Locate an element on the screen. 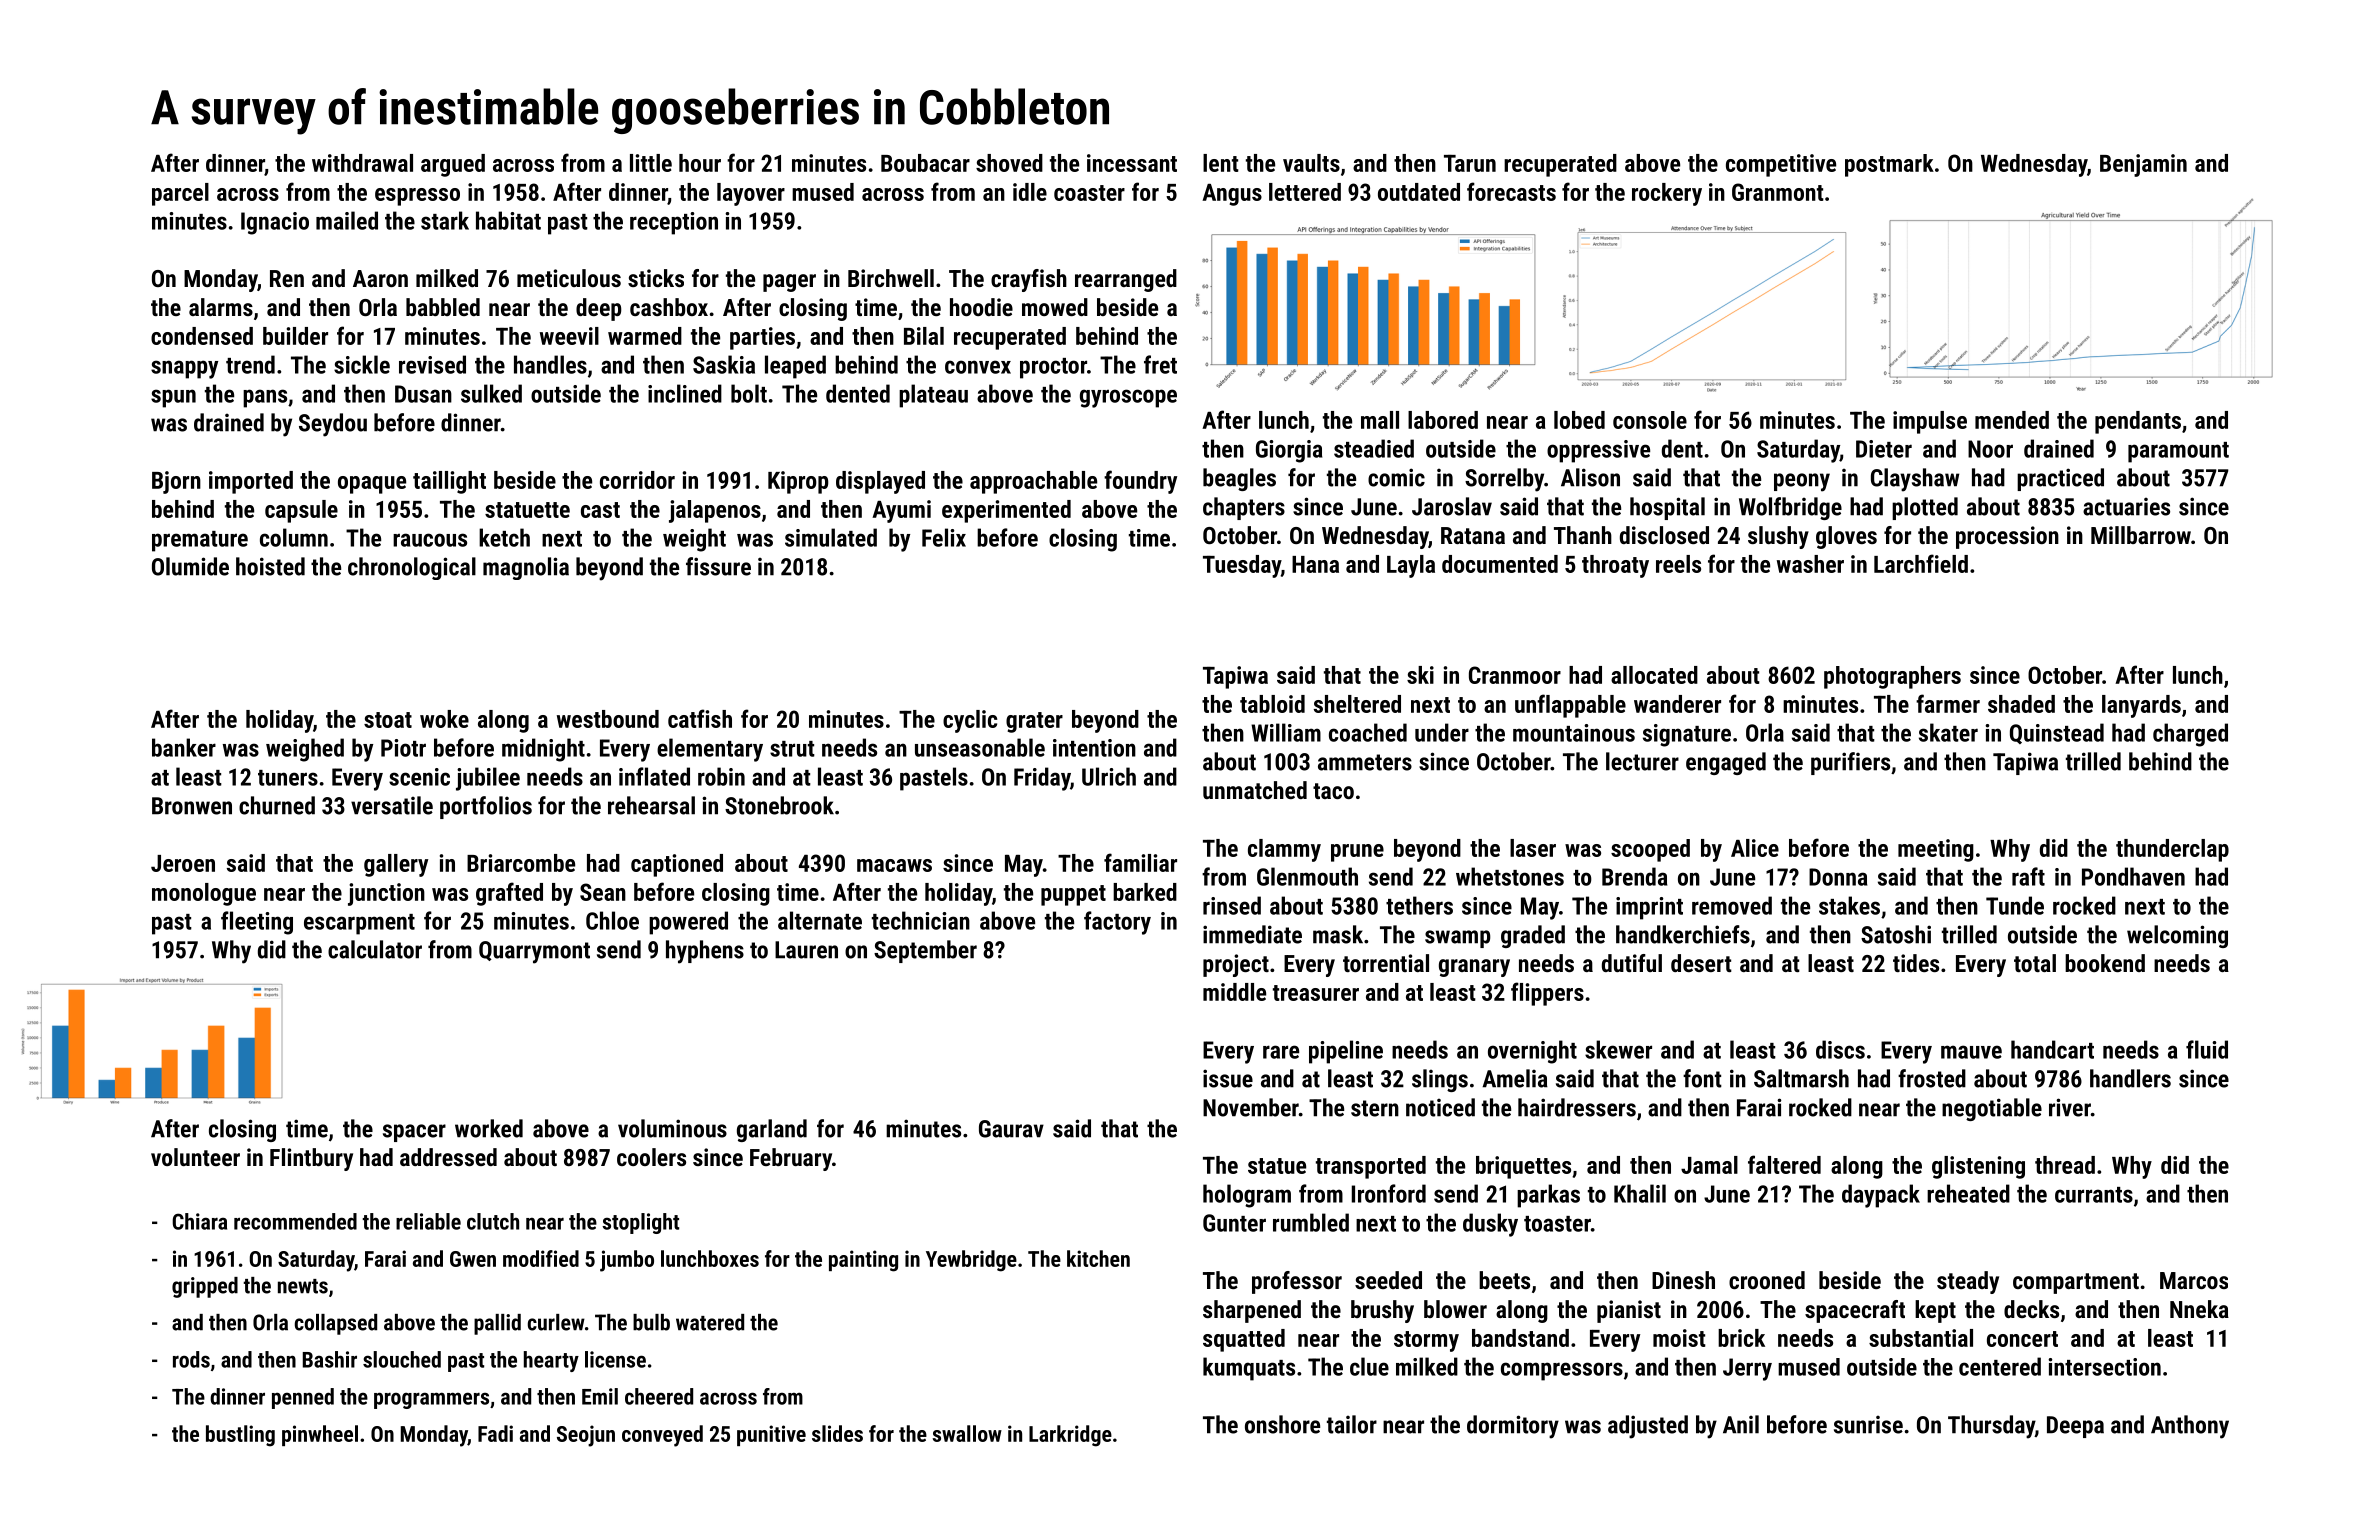 Image resolution: width=2380 pixels, height=1540 pixels. Gunter is located at coordinates (1234, 1223).
